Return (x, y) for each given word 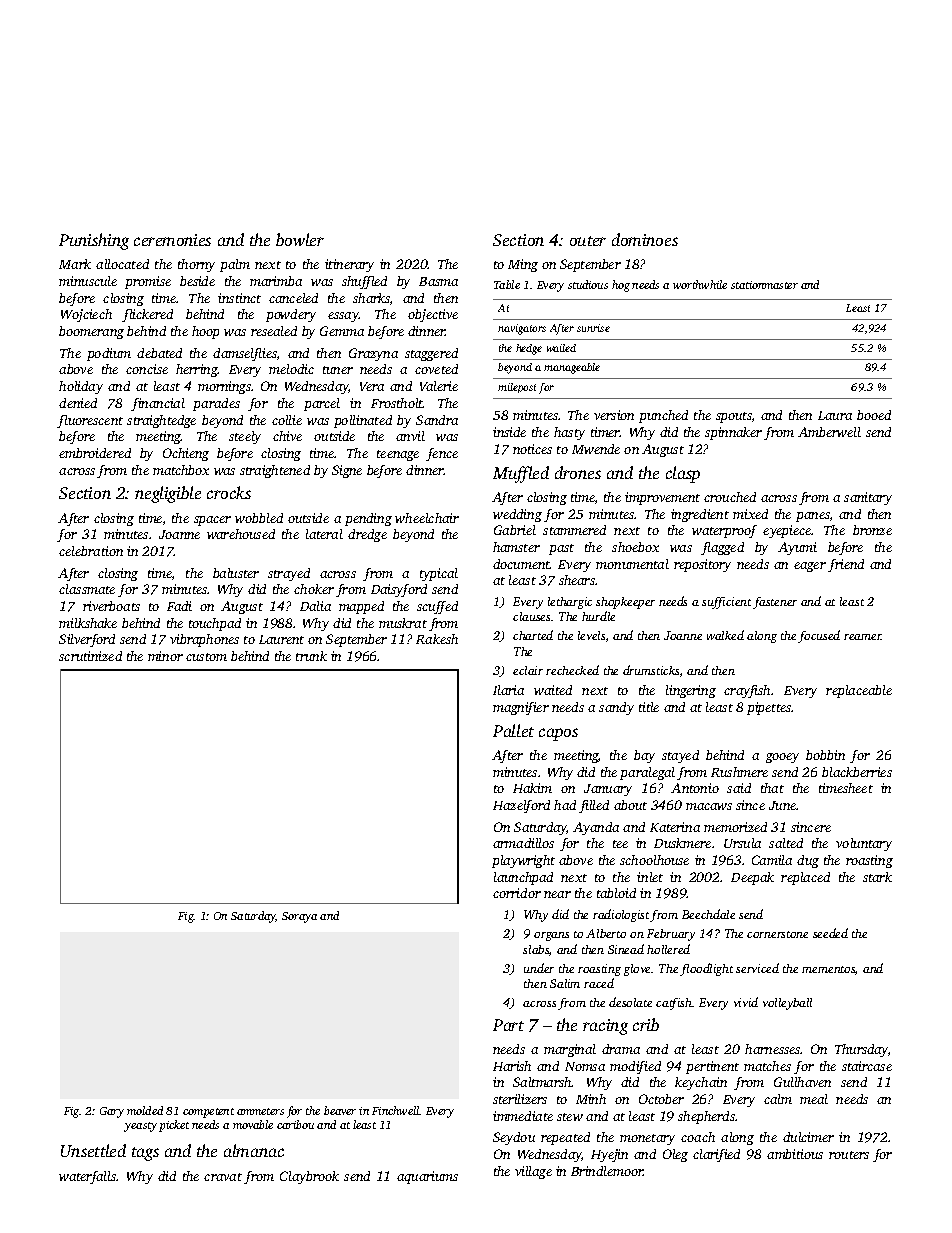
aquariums (427, 1177)
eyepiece (787, 531)
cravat (223, 1177)
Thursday (861, 1050)
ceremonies (172, 240)
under (539, 968)
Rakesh (437, 639)
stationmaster (764, 285)
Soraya (299, 917)
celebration (91, 551)
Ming (523, 265)
